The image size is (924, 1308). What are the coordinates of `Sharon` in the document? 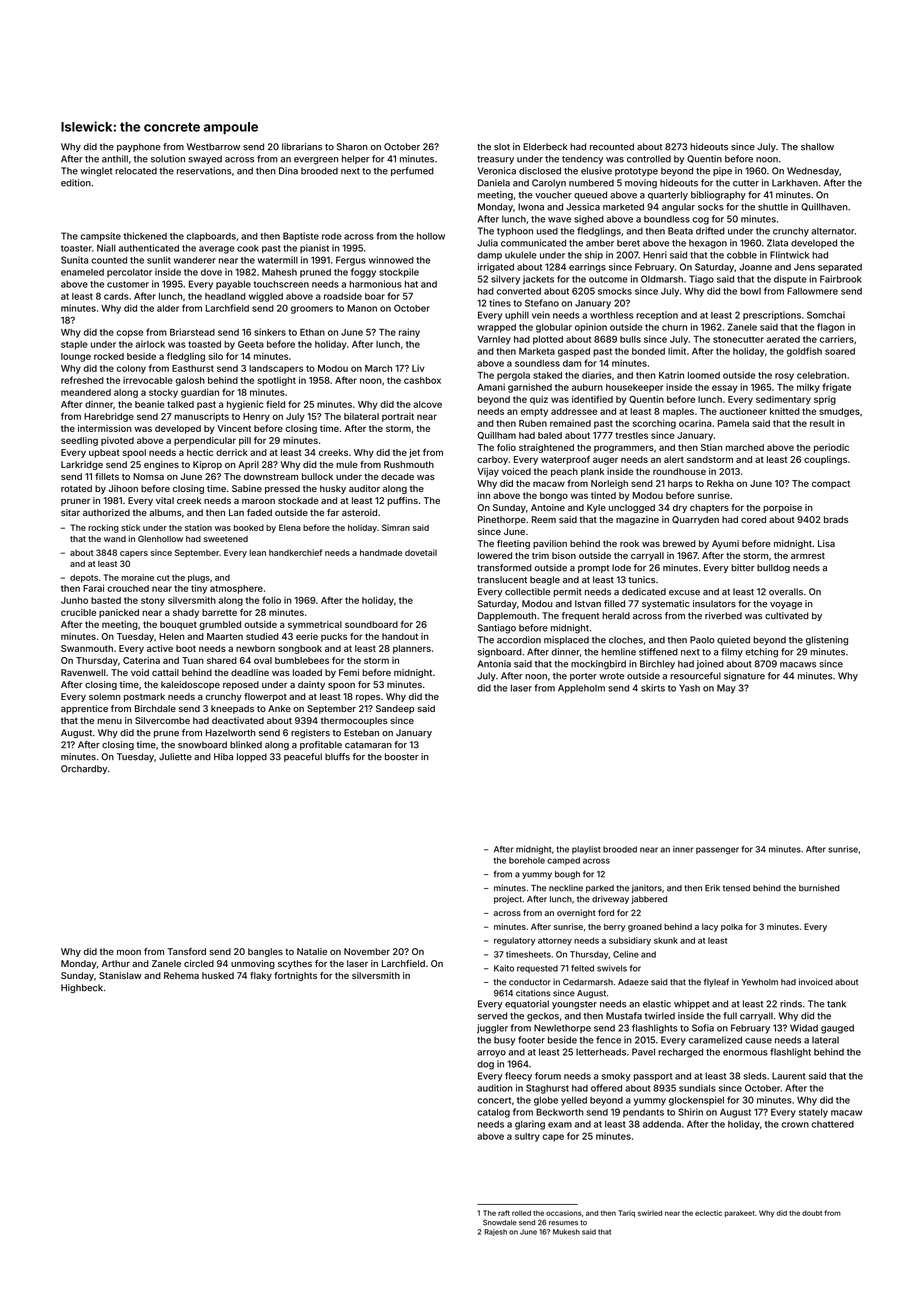 It's located at (352, 147).
